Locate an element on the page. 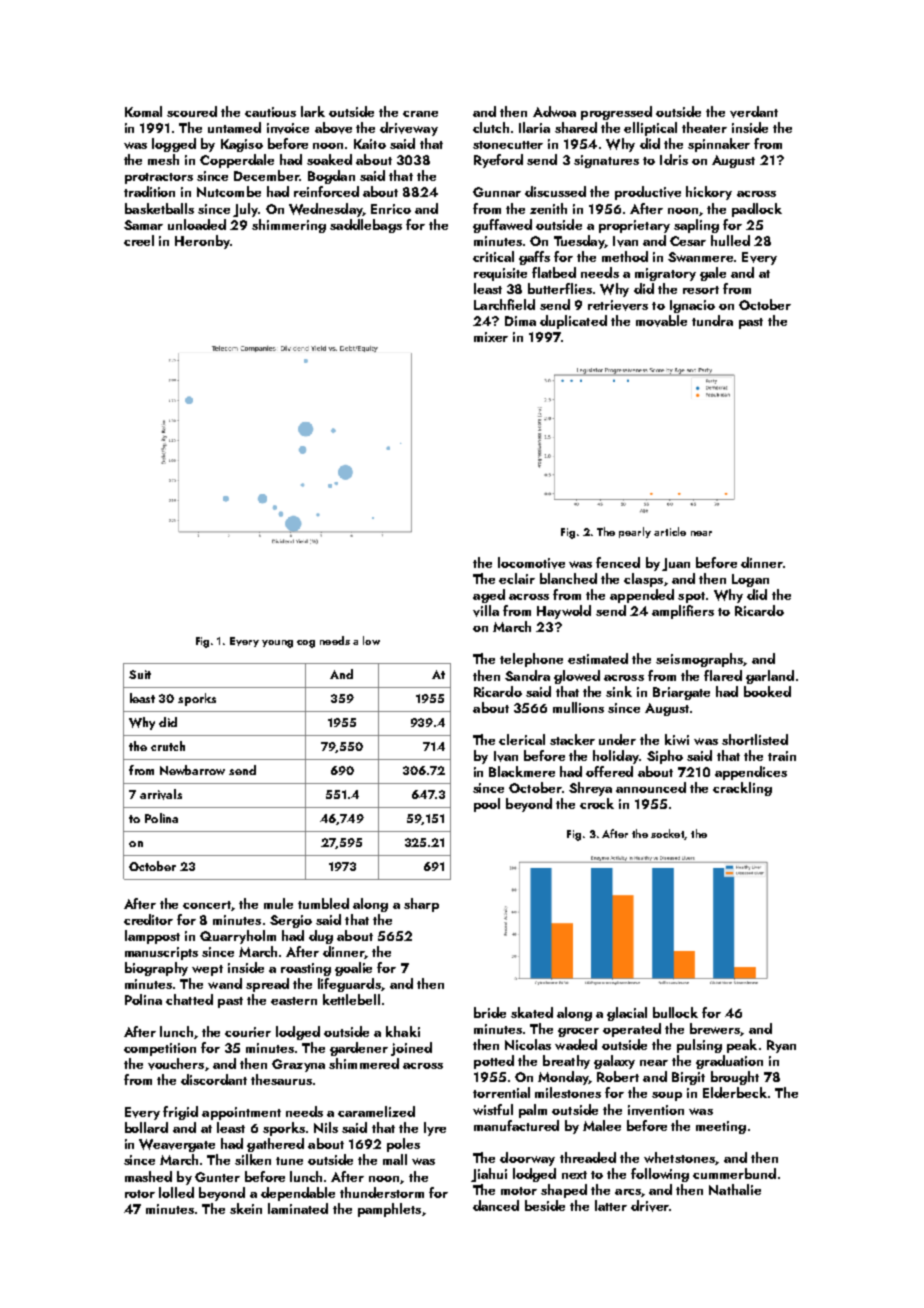  shortlisted is located at coordinates (755, 739).
